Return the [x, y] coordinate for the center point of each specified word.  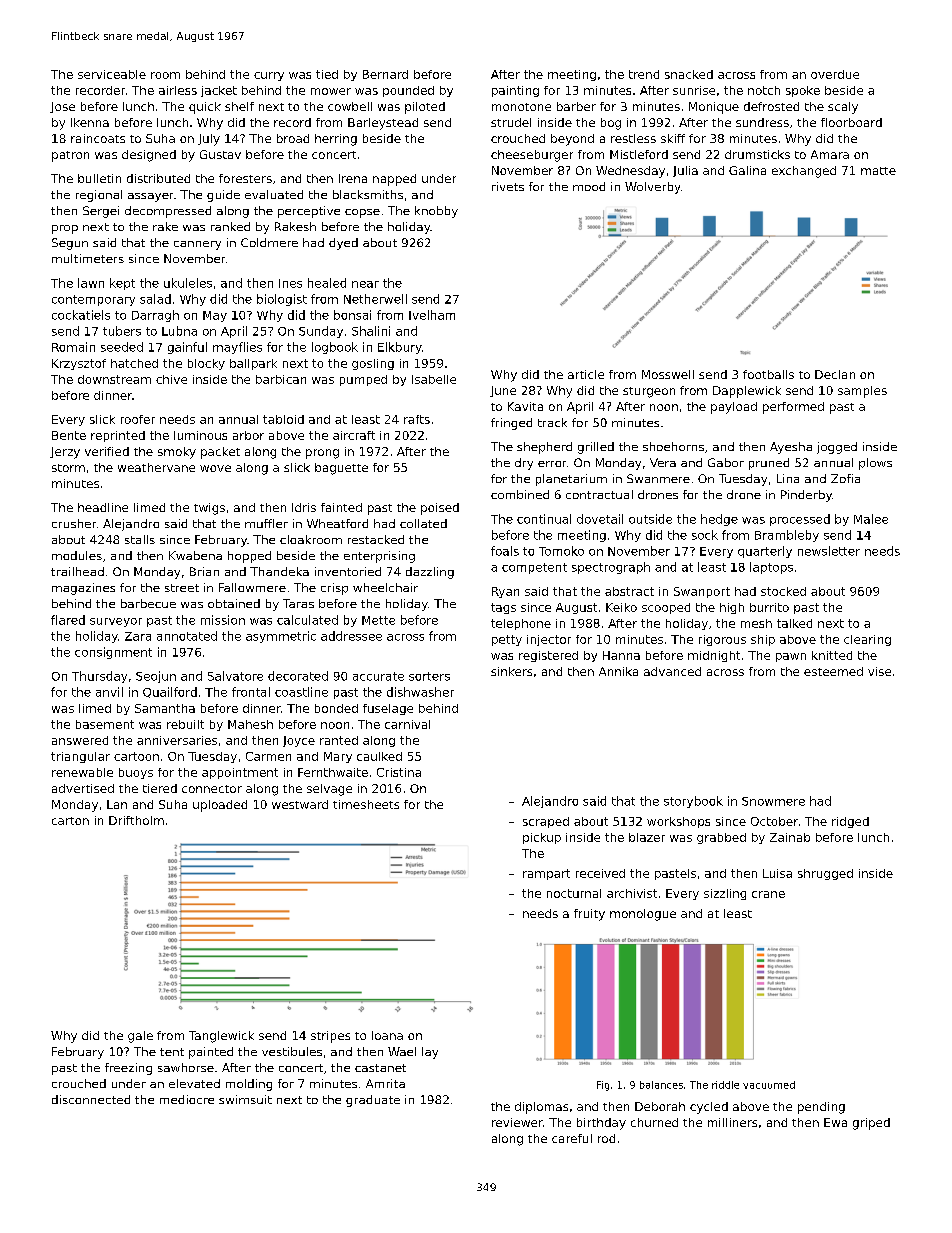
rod [606, 1138]
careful [572, 1138]
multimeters [88, 258]
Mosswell [668, 374]
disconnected [91, 1099]
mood [589, 186]
